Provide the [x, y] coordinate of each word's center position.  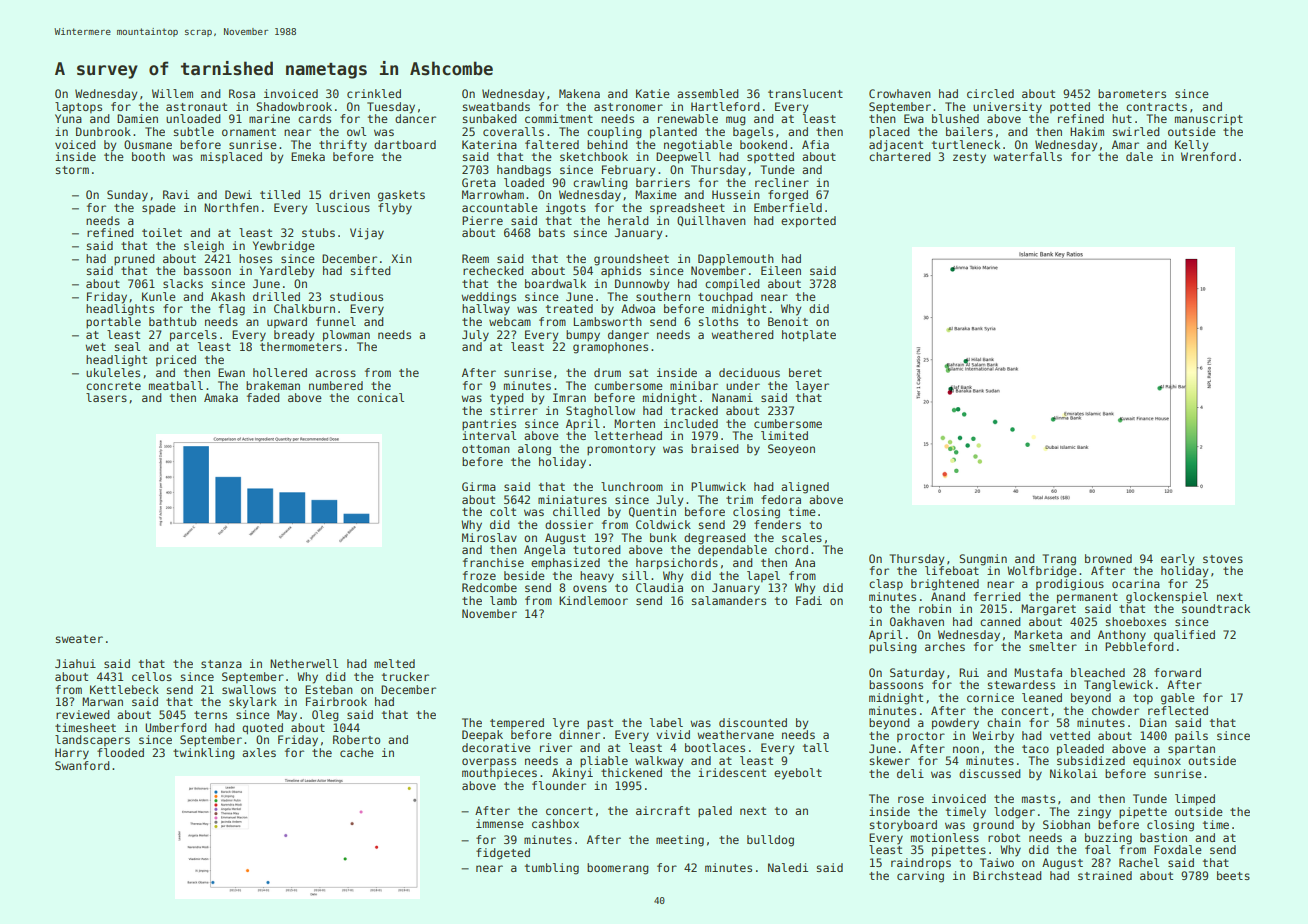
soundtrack [1216, 608]
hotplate [809, 336]
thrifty [343, 146]
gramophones [610, 348]
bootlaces [715, 747]
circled [990, 93]
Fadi [809, 600]
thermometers [301, 346]
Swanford [82, 765]
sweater [79, 639]
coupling [614, 133]
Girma [479, 486]
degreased [715, 539]
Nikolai [1073, 773]
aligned [805, 488]
